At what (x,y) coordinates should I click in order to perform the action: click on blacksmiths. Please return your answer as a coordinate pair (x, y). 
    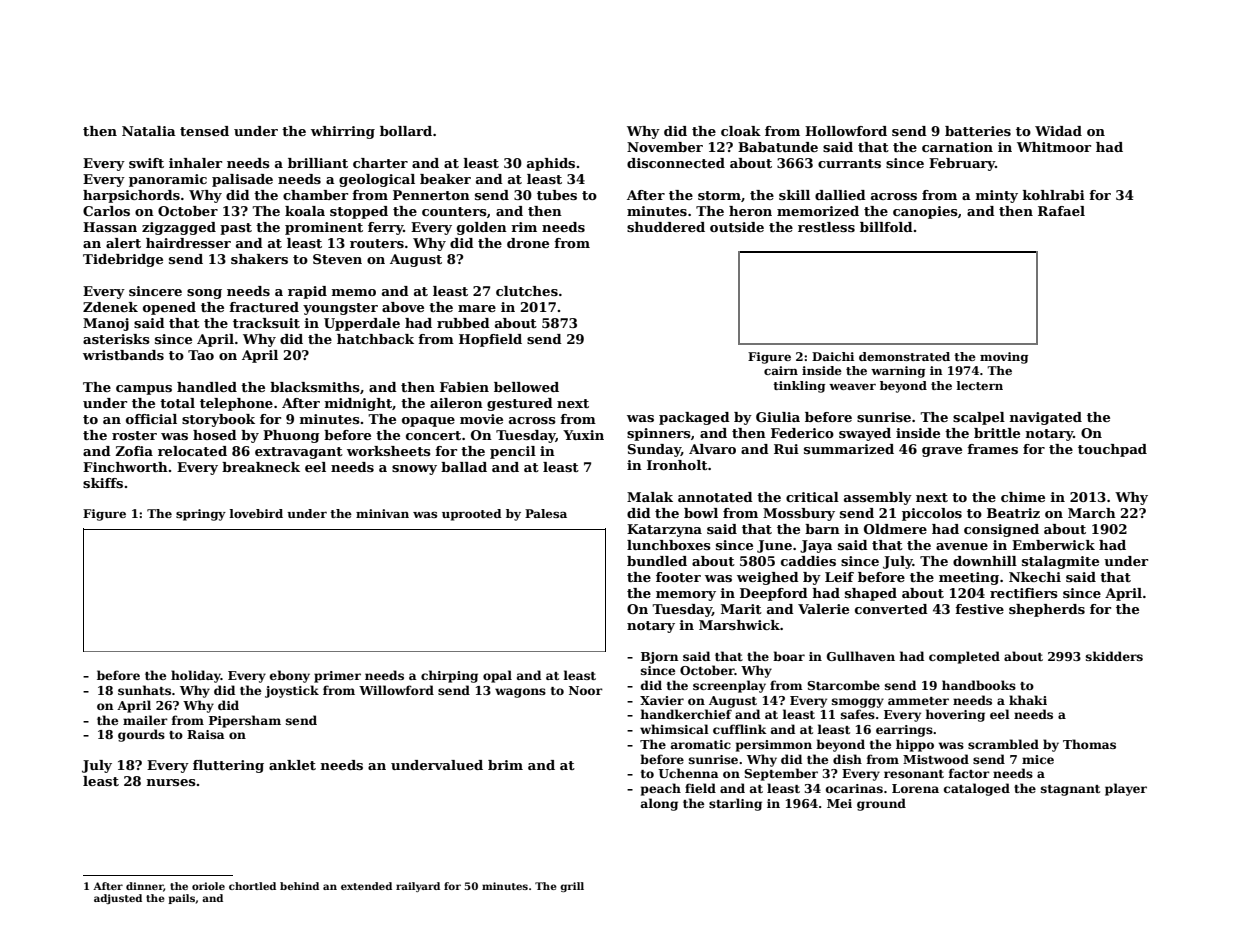
    Looking at the image, I should click on (315, 387).
